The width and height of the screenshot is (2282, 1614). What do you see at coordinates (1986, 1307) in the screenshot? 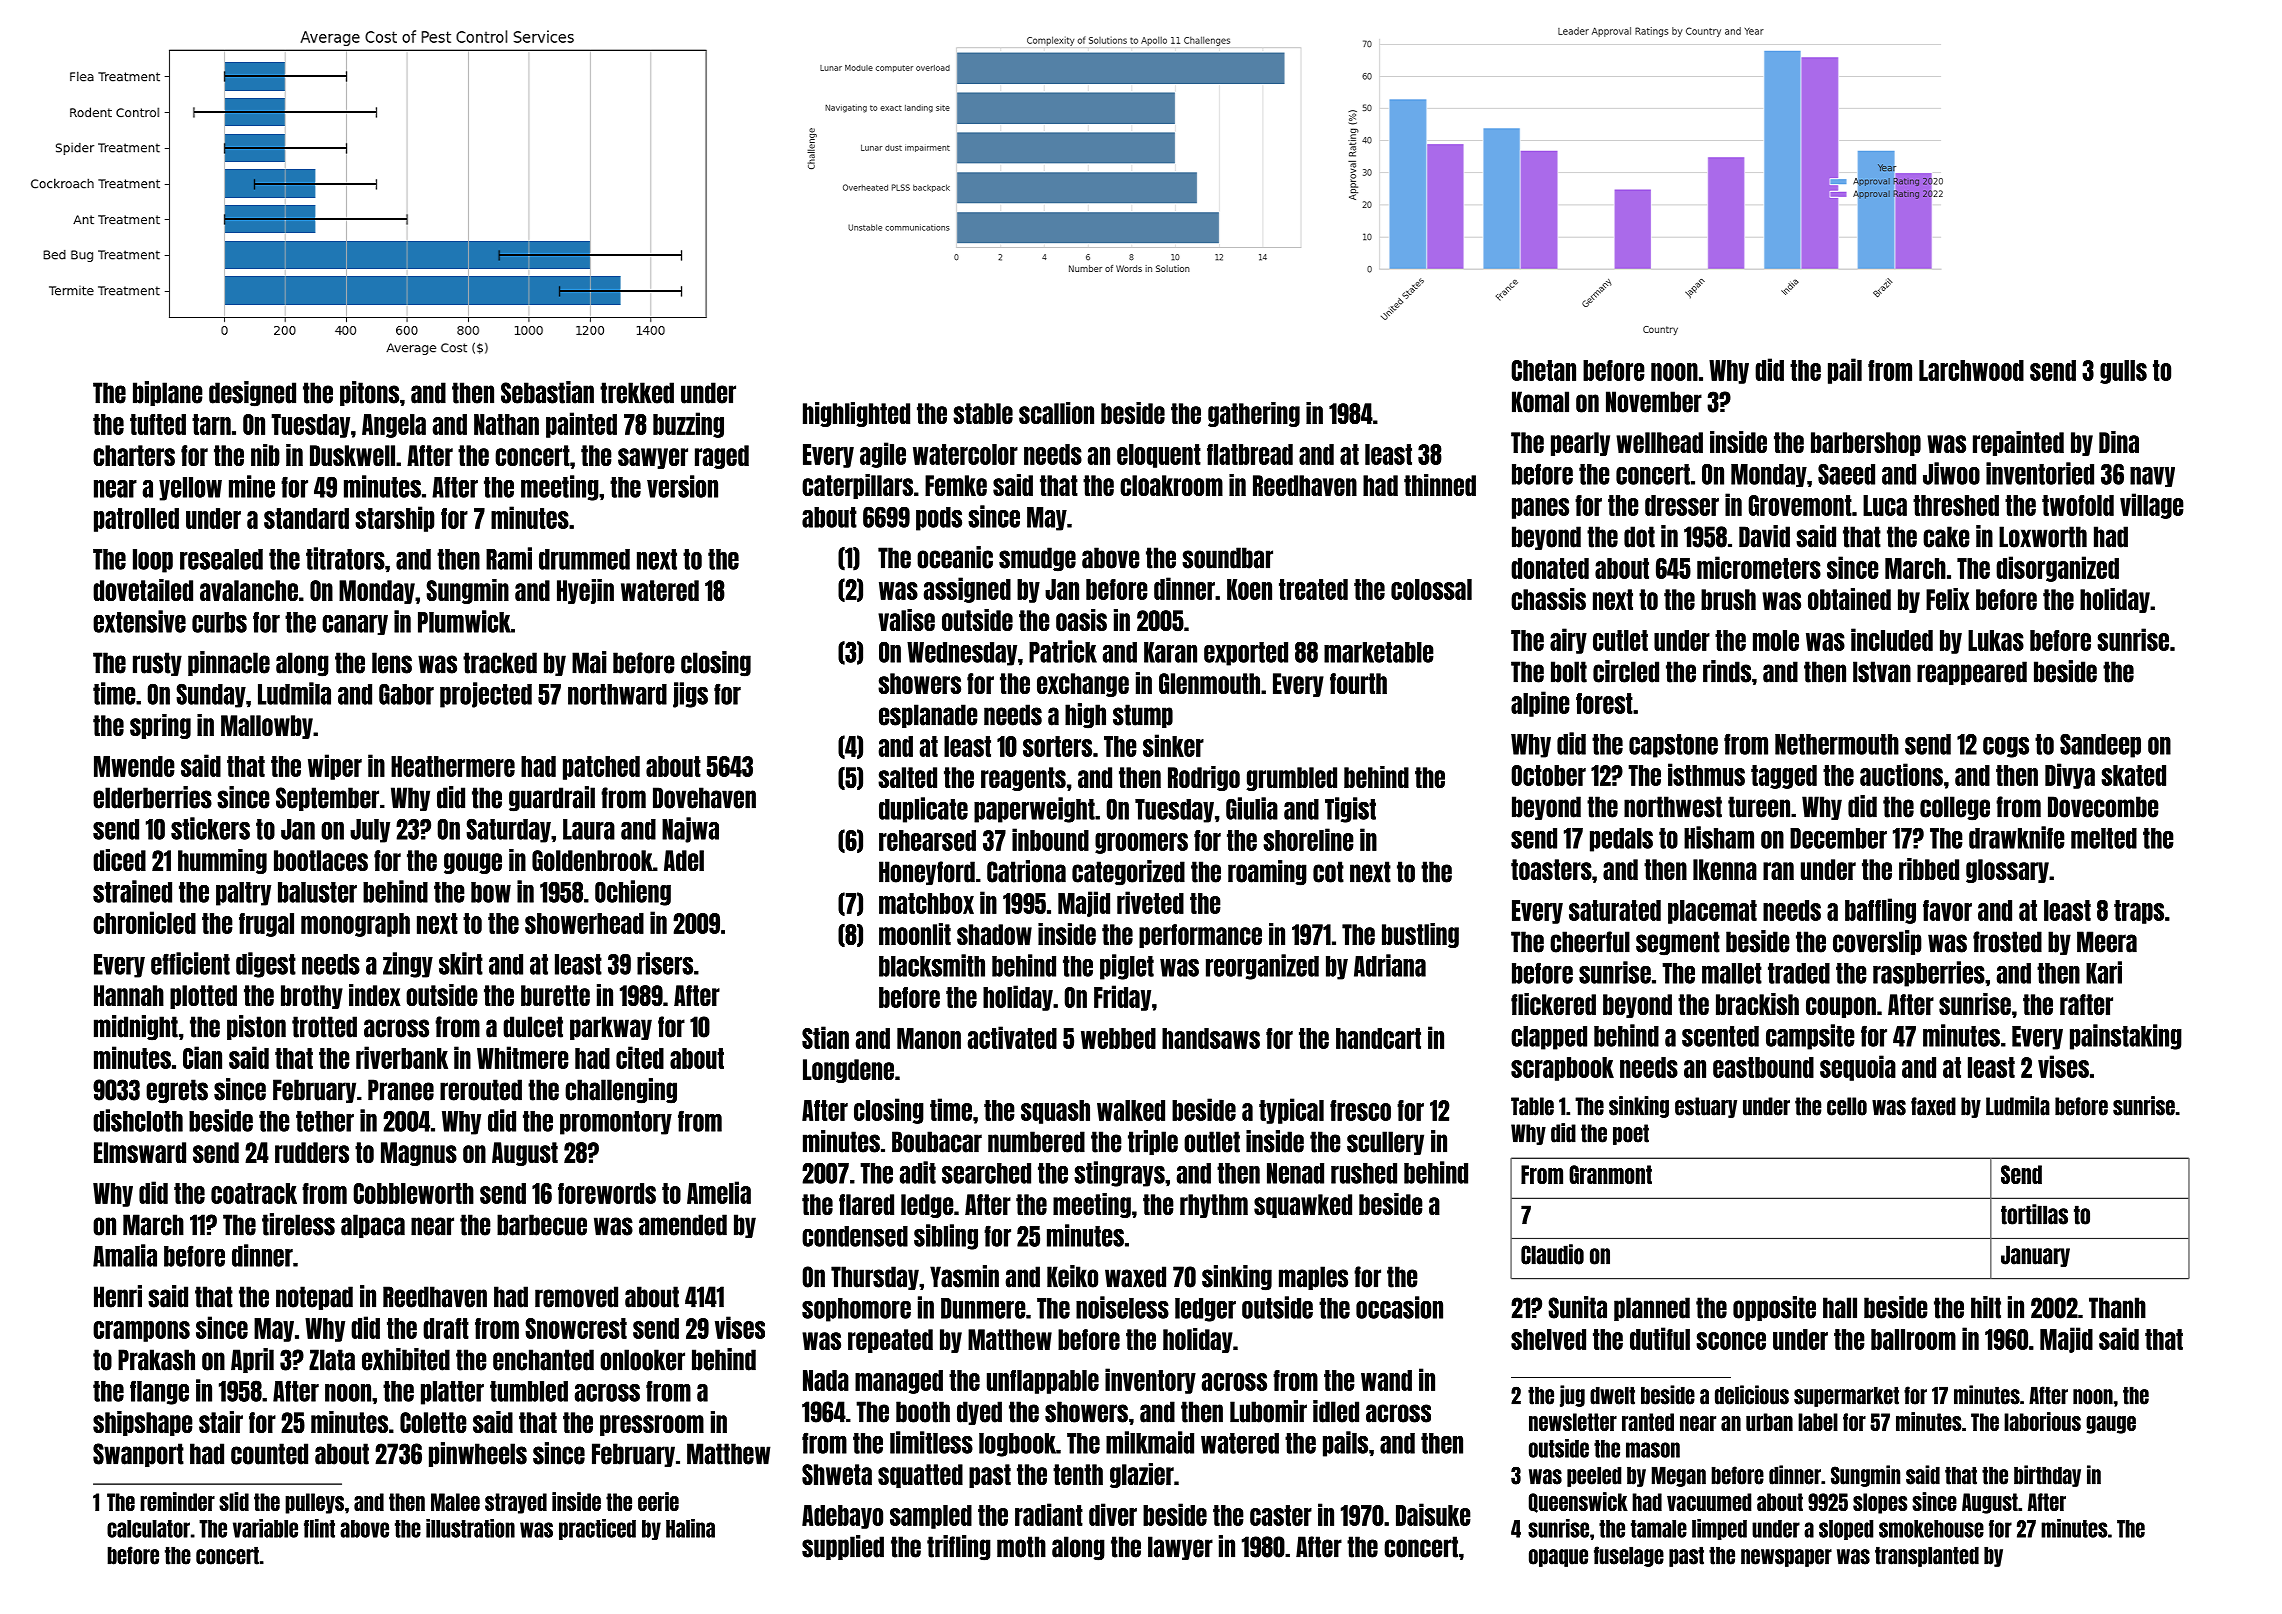
I see `hilt` at bounding box center [1986, 1307].
